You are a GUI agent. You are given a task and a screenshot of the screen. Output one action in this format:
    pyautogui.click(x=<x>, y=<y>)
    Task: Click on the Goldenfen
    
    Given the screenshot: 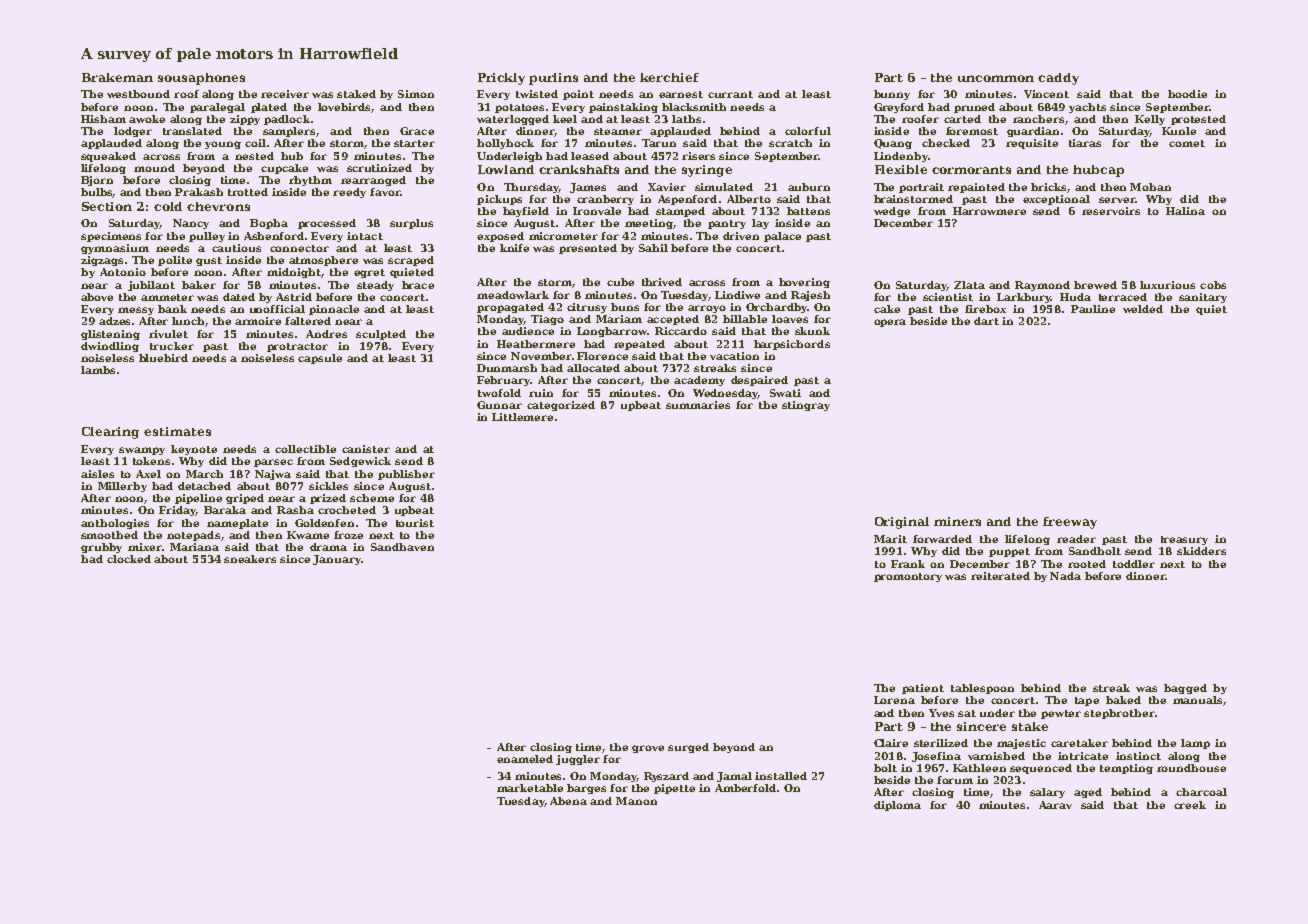 What is the action you would take?
    pyautogui.click(x=324, y=523)
